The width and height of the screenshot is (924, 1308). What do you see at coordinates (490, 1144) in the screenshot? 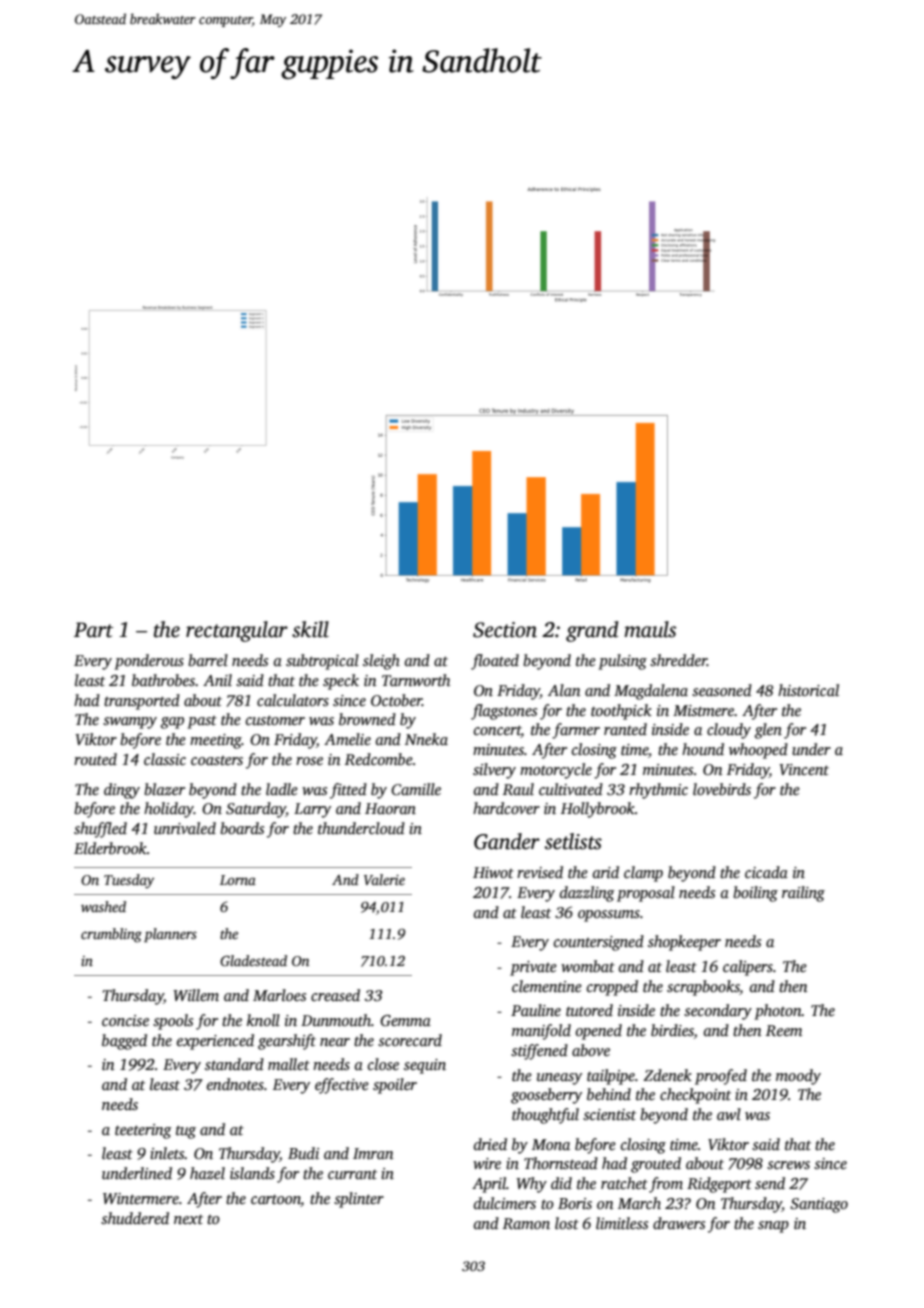
I see `dried` at bounding box center [490, 1144].
